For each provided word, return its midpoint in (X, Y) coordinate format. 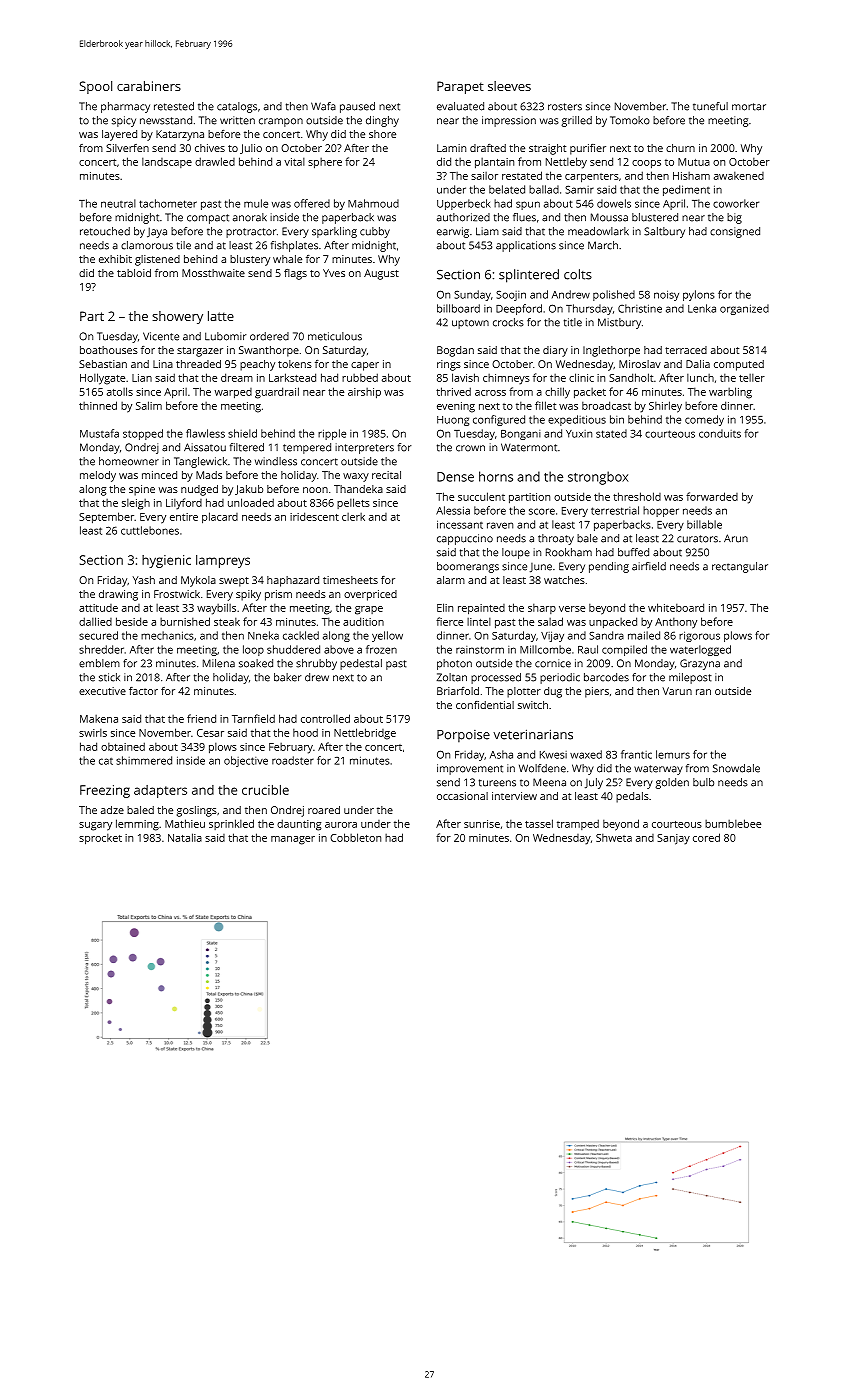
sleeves (509, 86)
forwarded (712, 496)
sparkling (334, 232)
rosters (565, 107)
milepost (690, 678)
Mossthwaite (213, 273)
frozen (381, 649)
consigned (735, 232)
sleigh (136, 504)
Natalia (185, 837)
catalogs (237, 107)
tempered (307, 448)
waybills (216, 609)
